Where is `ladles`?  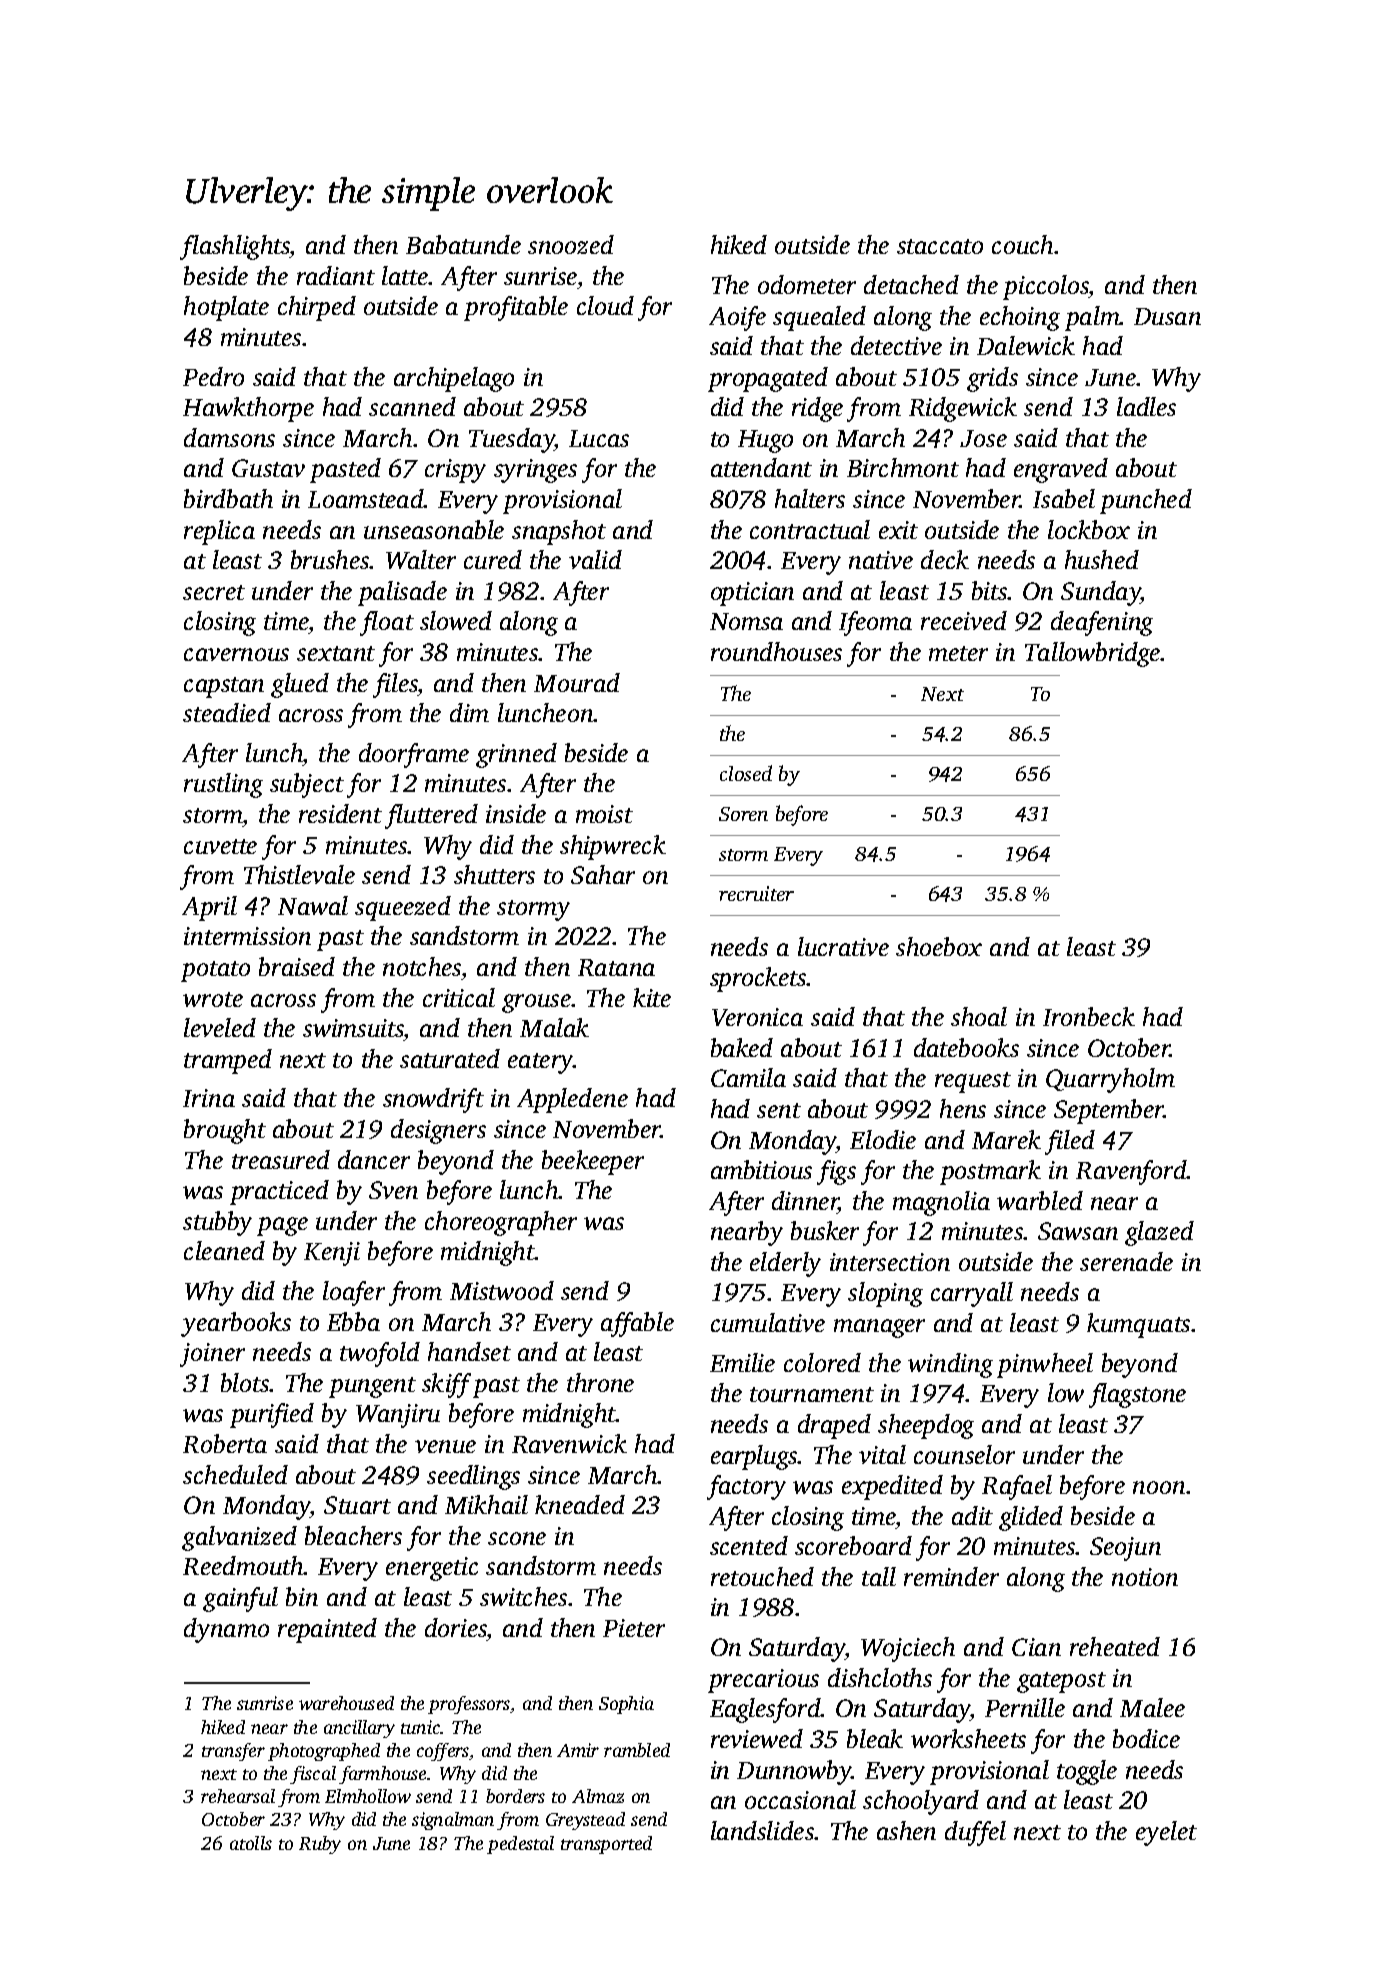
ladles is located at coordinates (1146, 406).
